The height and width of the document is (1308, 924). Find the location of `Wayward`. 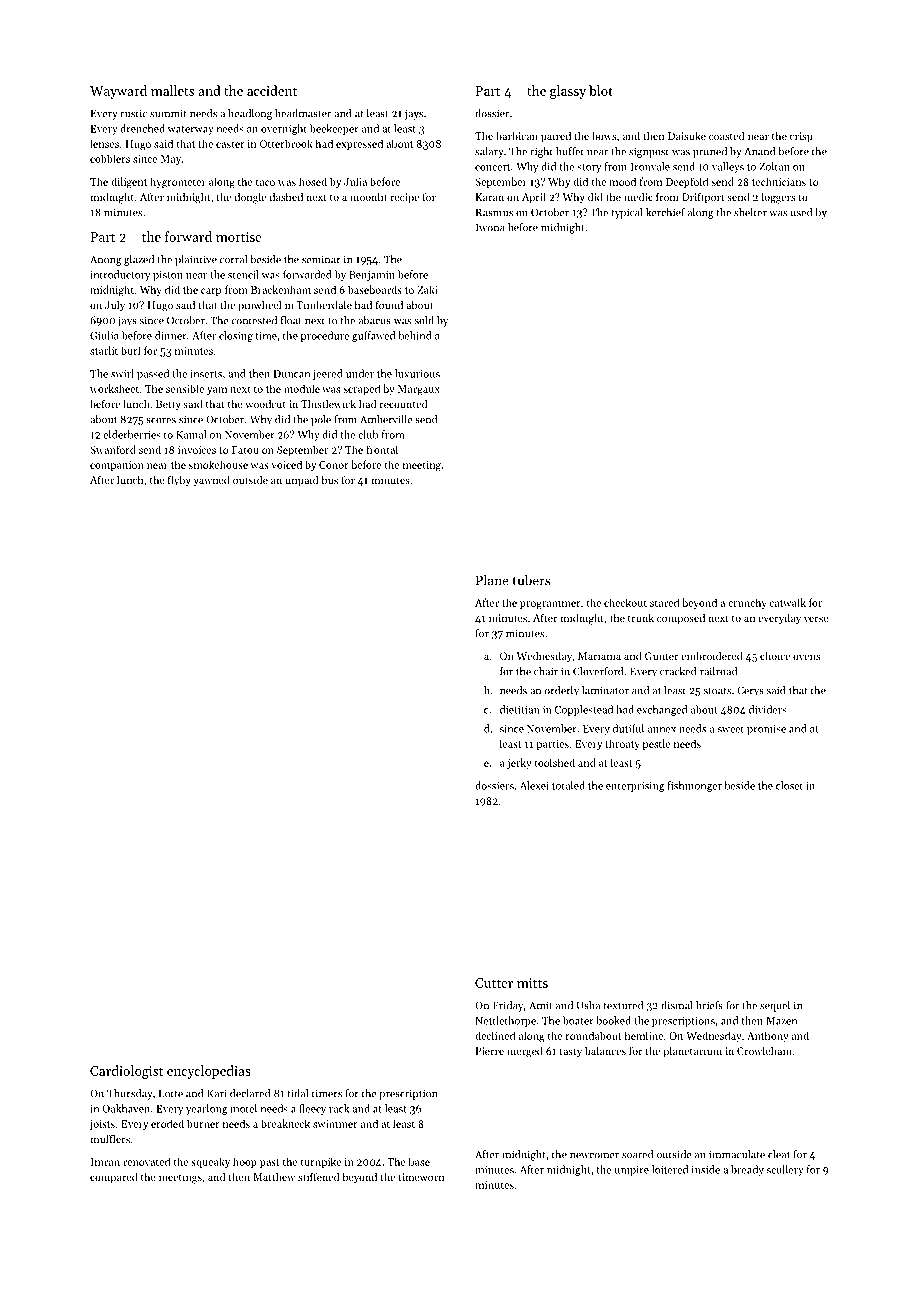

Wayward is located at coordinates (118, 92).
